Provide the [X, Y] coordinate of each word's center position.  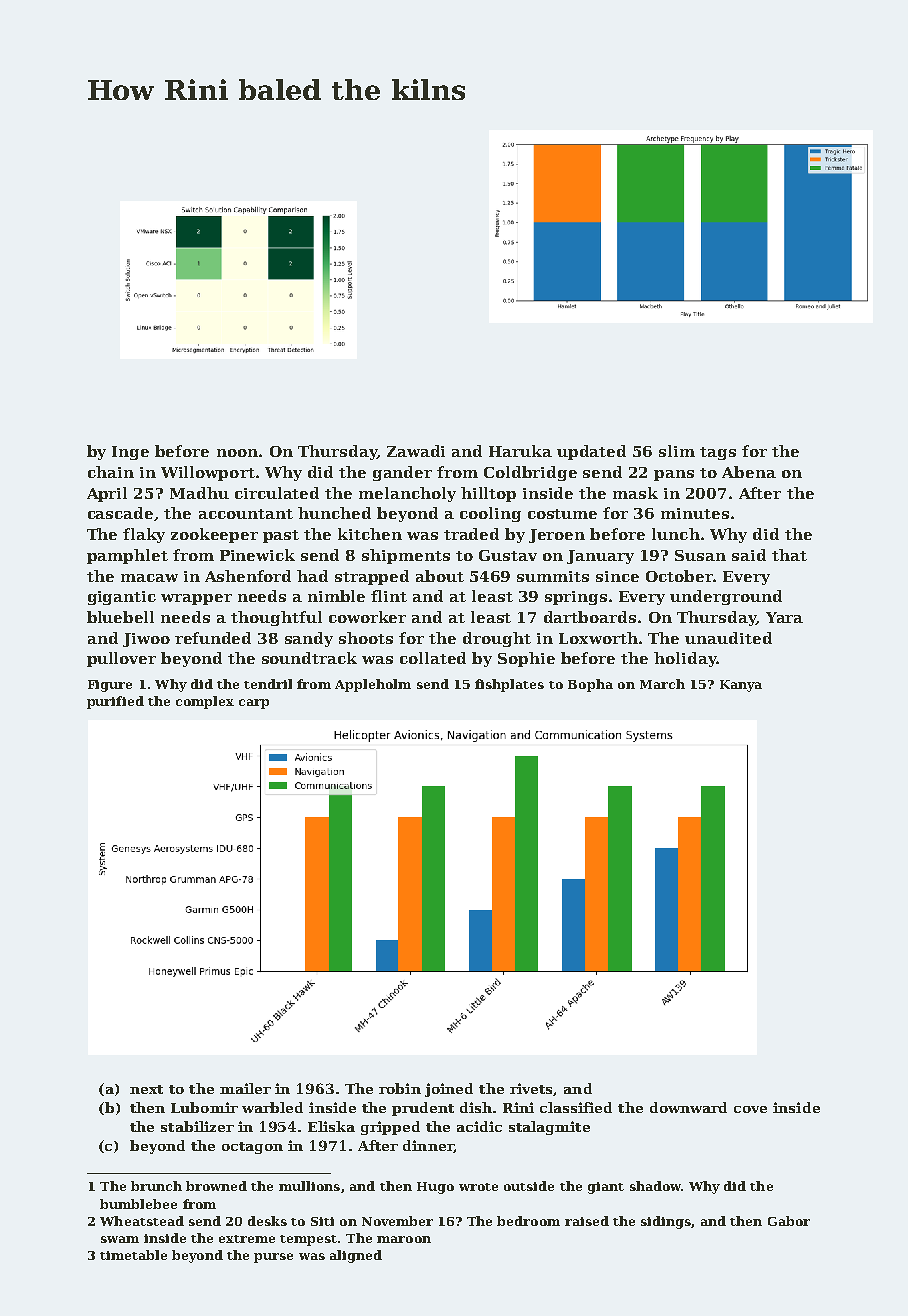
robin [400, 1088]
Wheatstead [142, 1221]
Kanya [741, 686]
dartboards [590, 617]
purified [115, 702]
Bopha [590, 685]
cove [750, 1109]
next [146, 1089]
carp [254, 704]
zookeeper [214, 535]
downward [688, 1107]
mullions [309, 1186]
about [440, 576]
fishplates [509, 685]
